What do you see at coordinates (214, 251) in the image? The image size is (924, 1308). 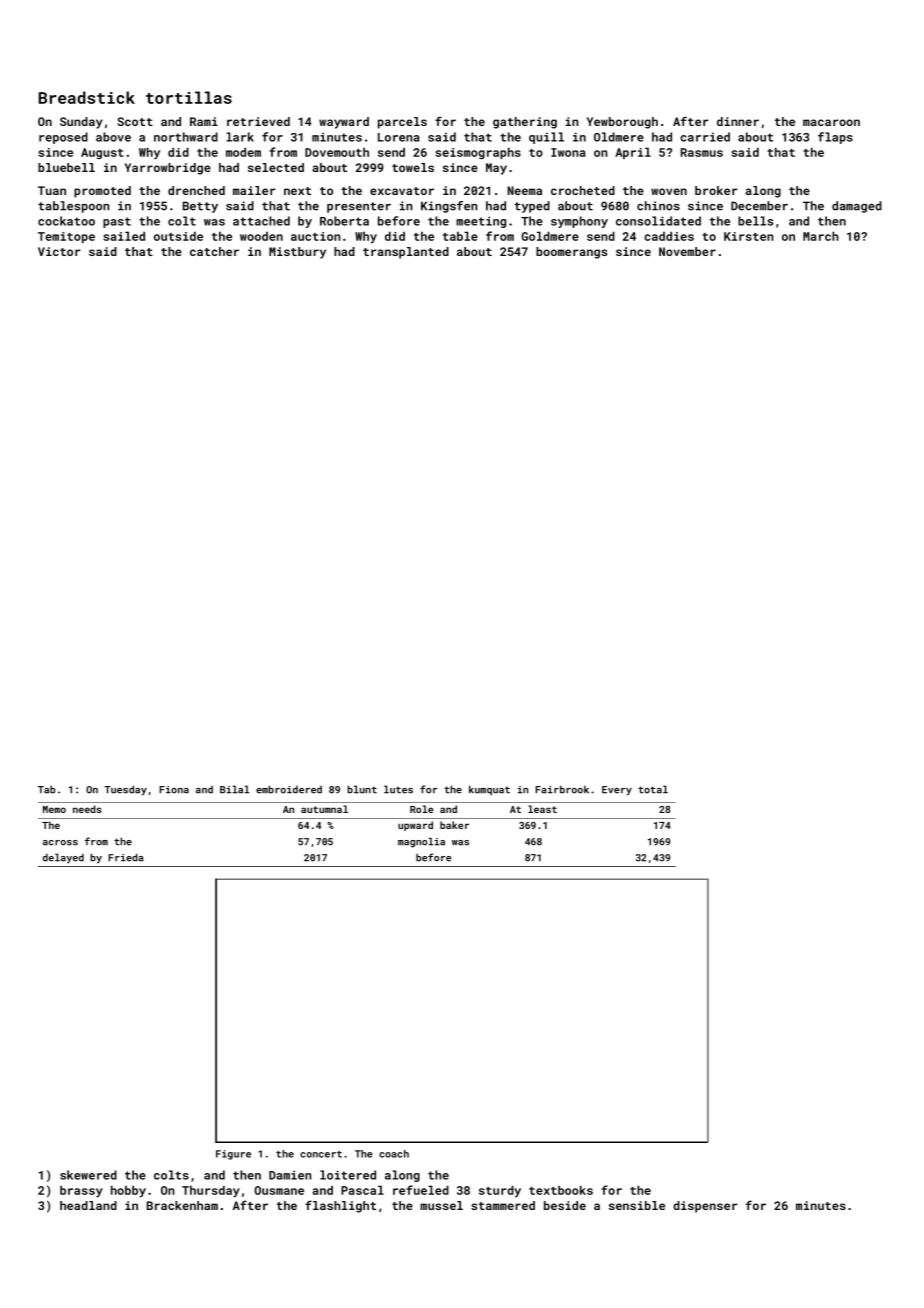 I see `catcher` at bounding box center [214, 251].
